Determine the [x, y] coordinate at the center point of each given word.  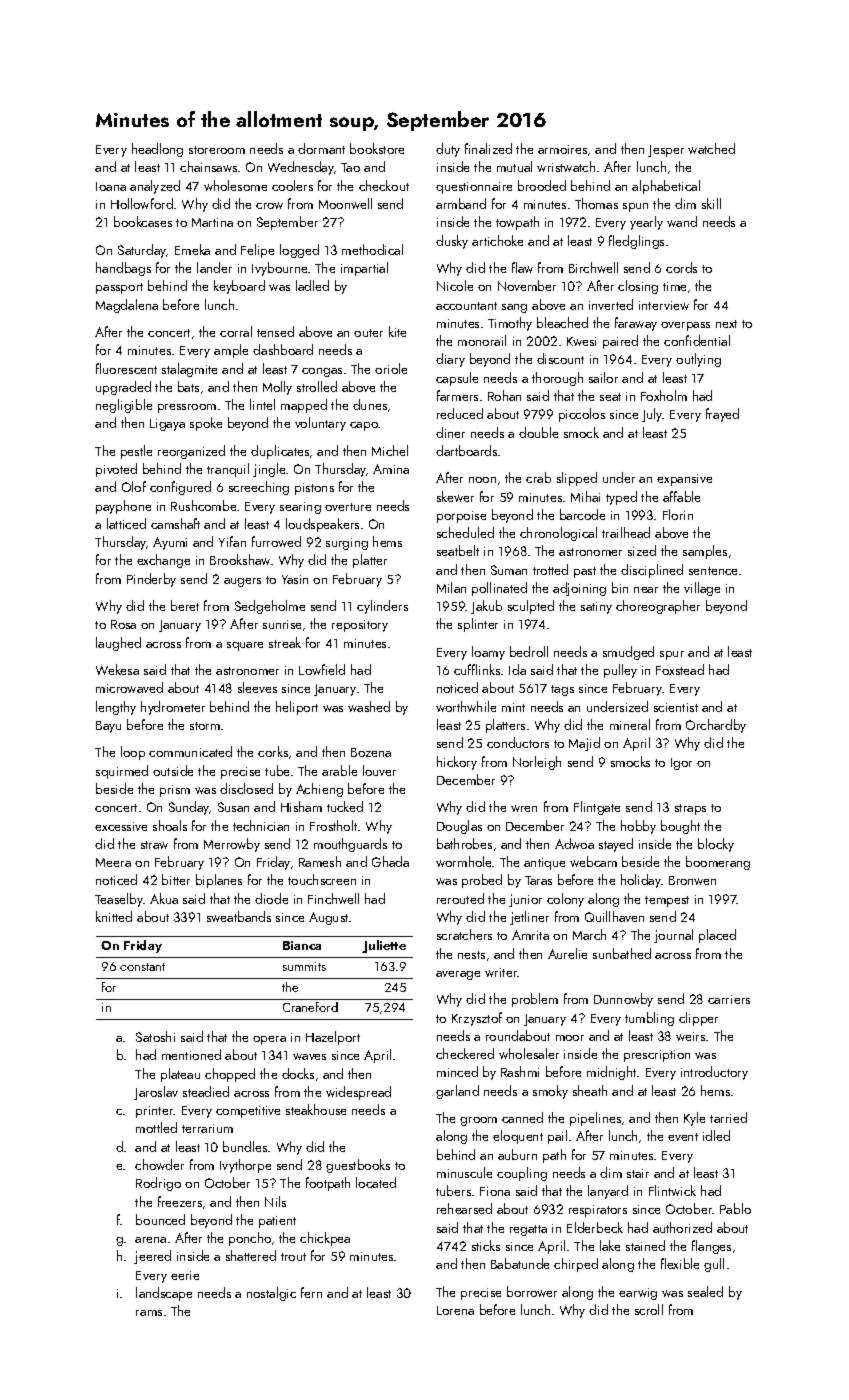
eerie [185, 1275]
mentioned [191, 1054]
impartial [364, 269]
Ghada [390, 861]
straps [690, 809]
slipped [577, 479]
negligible [124, 406]
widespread [358, 1093]
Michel [390, 450]
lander [214, 267]
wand [682, 221]
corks [273, 751]
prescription [657, 1056]
